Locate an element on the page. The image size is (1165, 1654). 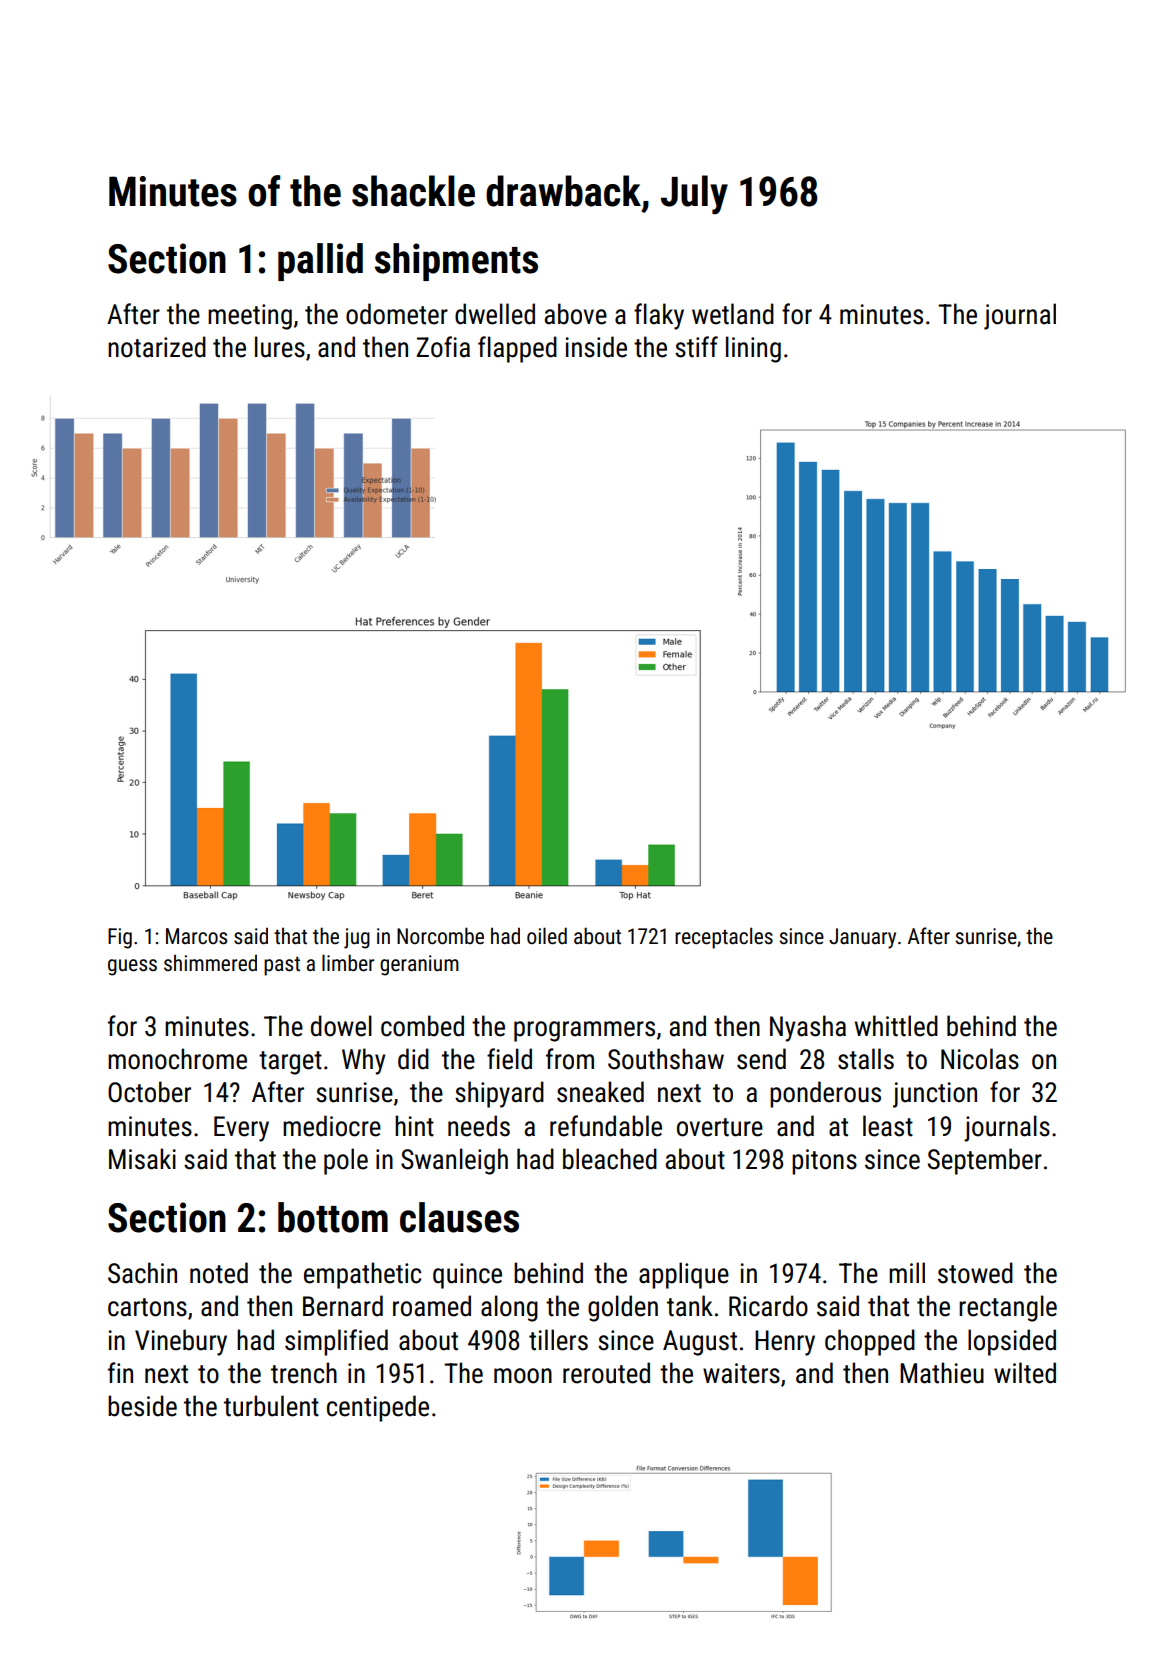
lures is located at coordinates (280, 347).
